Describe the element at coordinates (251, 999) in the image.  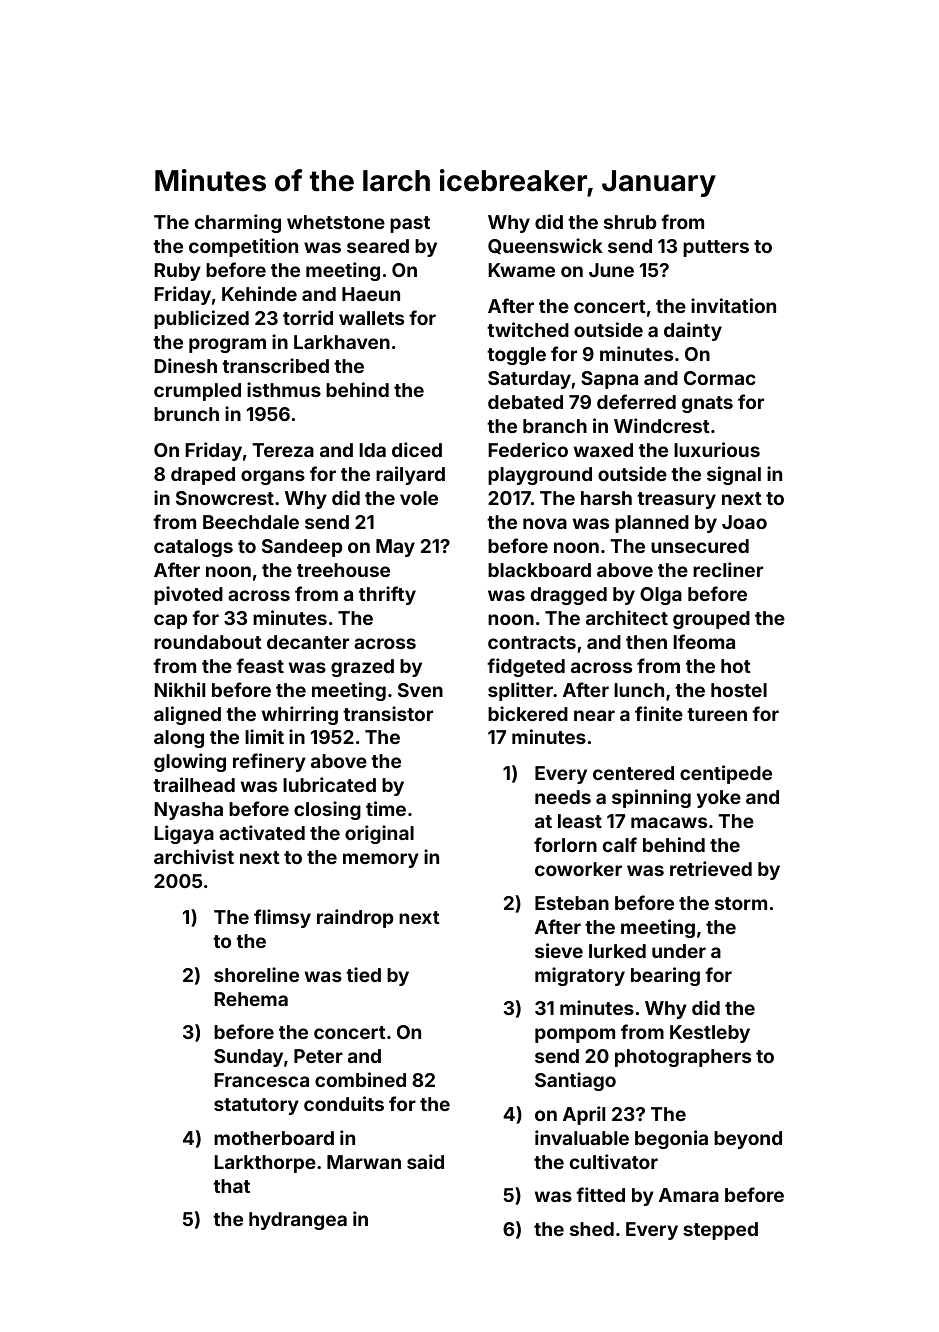
I see `Rehema` at that location.
